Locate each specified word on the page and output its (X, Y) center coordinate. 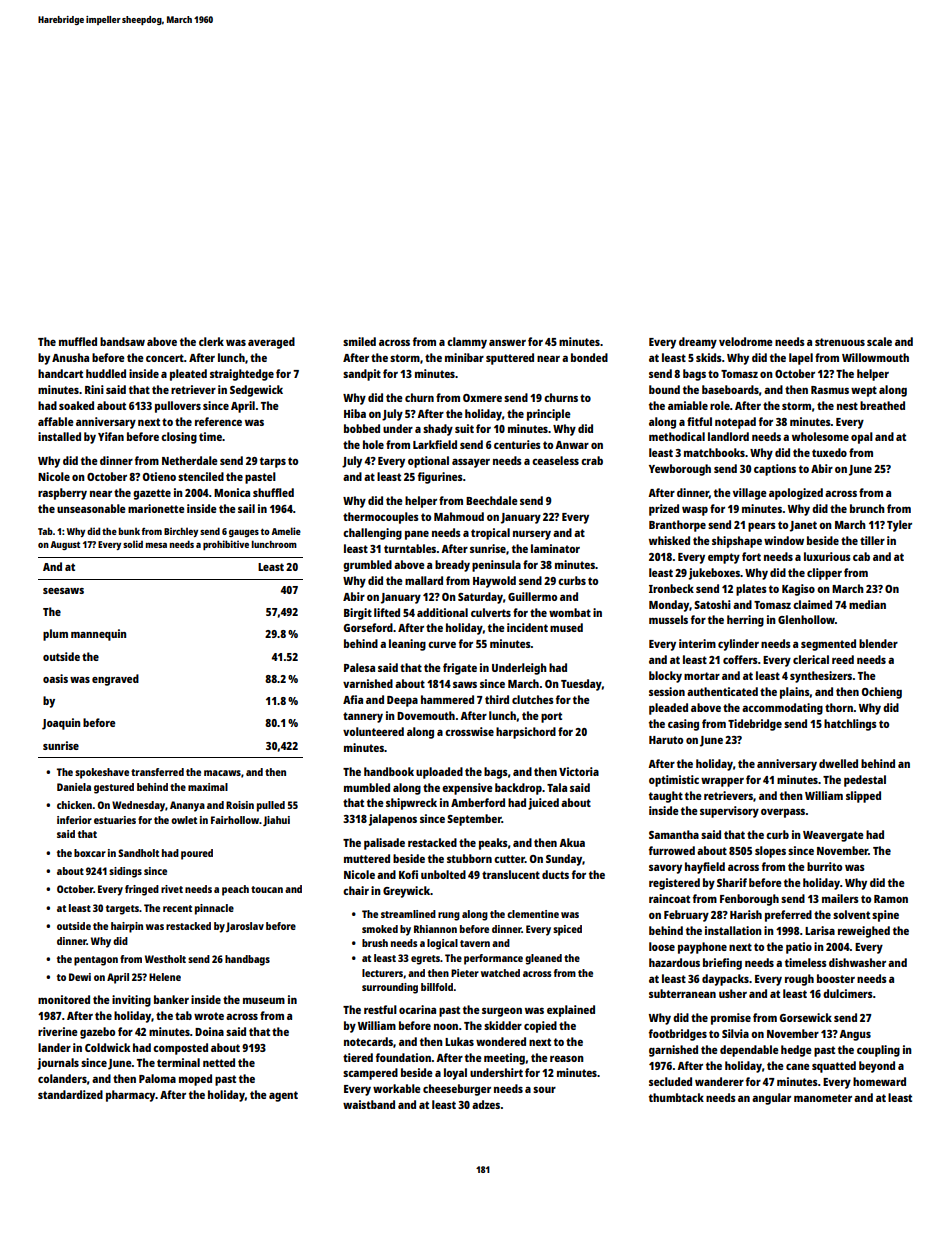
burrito (824, 866)
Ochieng (882, 693)
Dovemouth (426, 715)
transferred (157, 772)
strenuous (840, 342)
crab (592, 460)
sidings (125, 872)
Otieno (159, 476)
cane (798, 1066)
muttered (367, 858)
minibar (464, 357)
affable (56, 421)
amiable (688, 405)
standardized (70, 1094)
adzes (486, 1104)
